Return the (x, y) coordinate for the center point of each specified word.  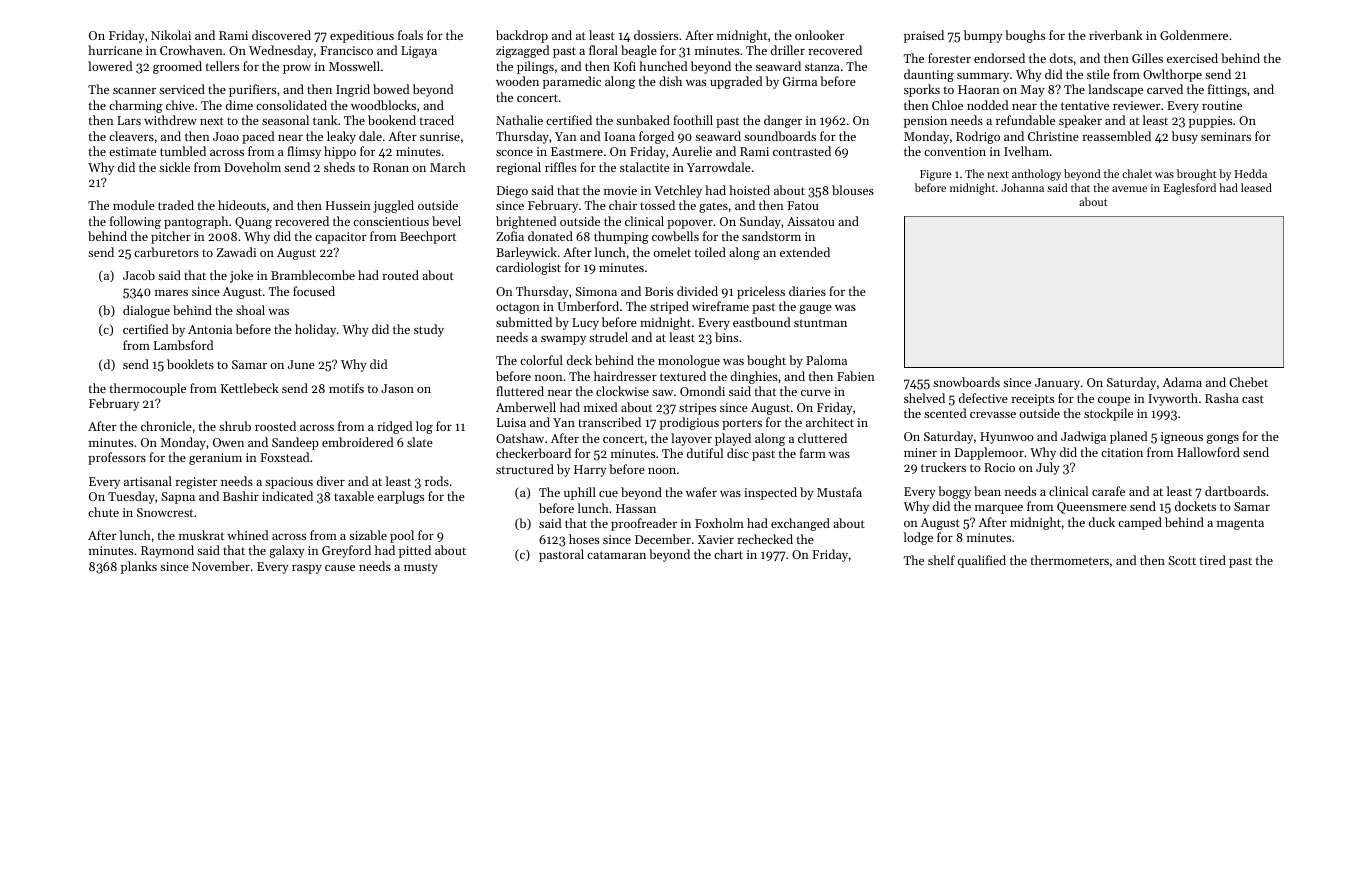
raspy (307, 569)
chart (728, 554)
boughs (1025, 36)
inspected (770, 493)
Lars (129, 120)
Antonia (210, 329)
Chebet (1248, 382)
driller (788, 50)
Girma (800, 81)
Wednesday (281, 51)
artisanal (148, 481)
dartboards (1235, 491)
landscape (1115, 90)
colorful (541, 360)
